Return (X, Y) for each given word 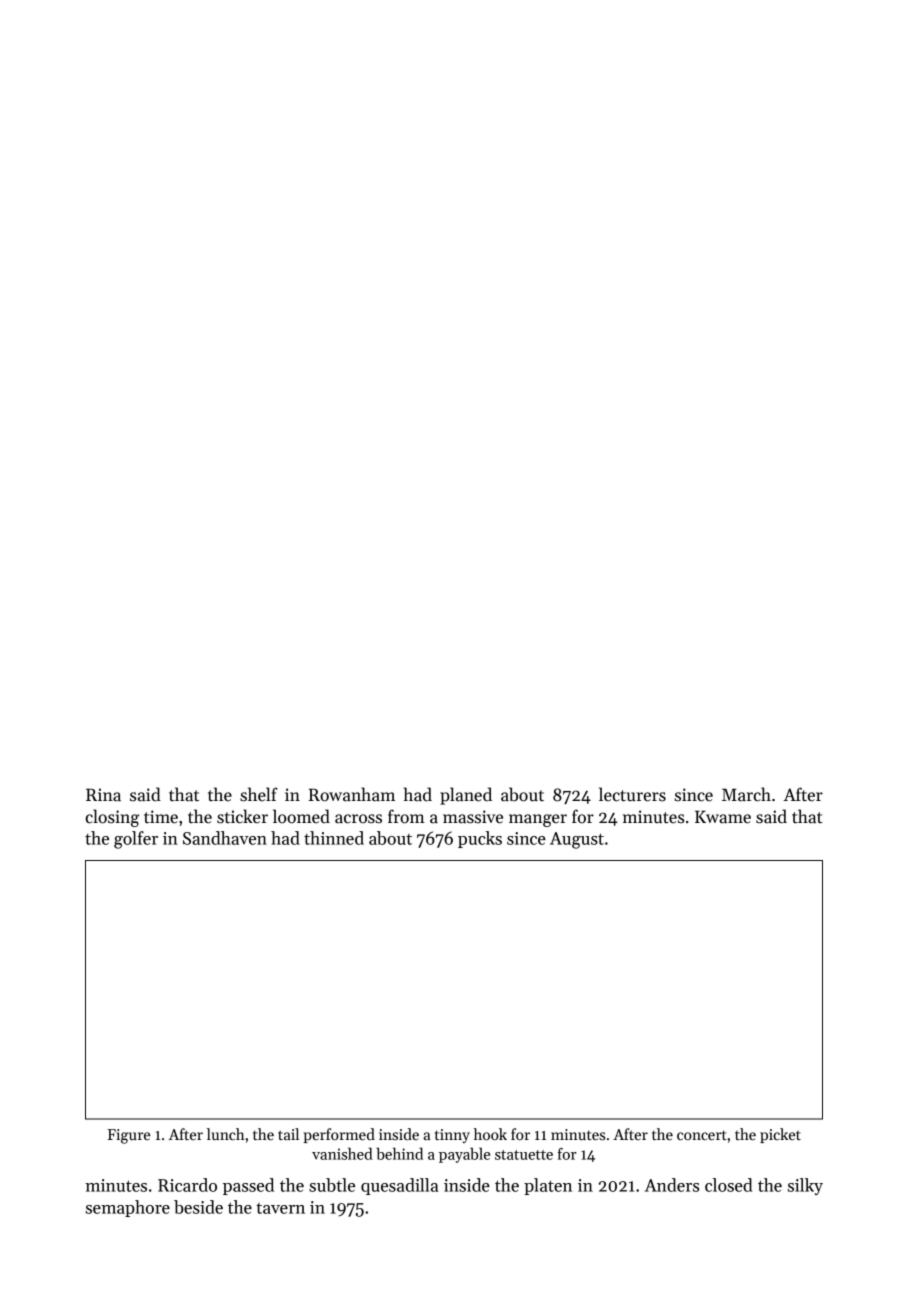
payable (464, 1155)
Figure (128, 1136)
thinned (334, 838)
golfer (136, 840)
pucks (480, 839)
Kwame (723, 817)
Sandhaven (225, 838)
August (577, 840)
